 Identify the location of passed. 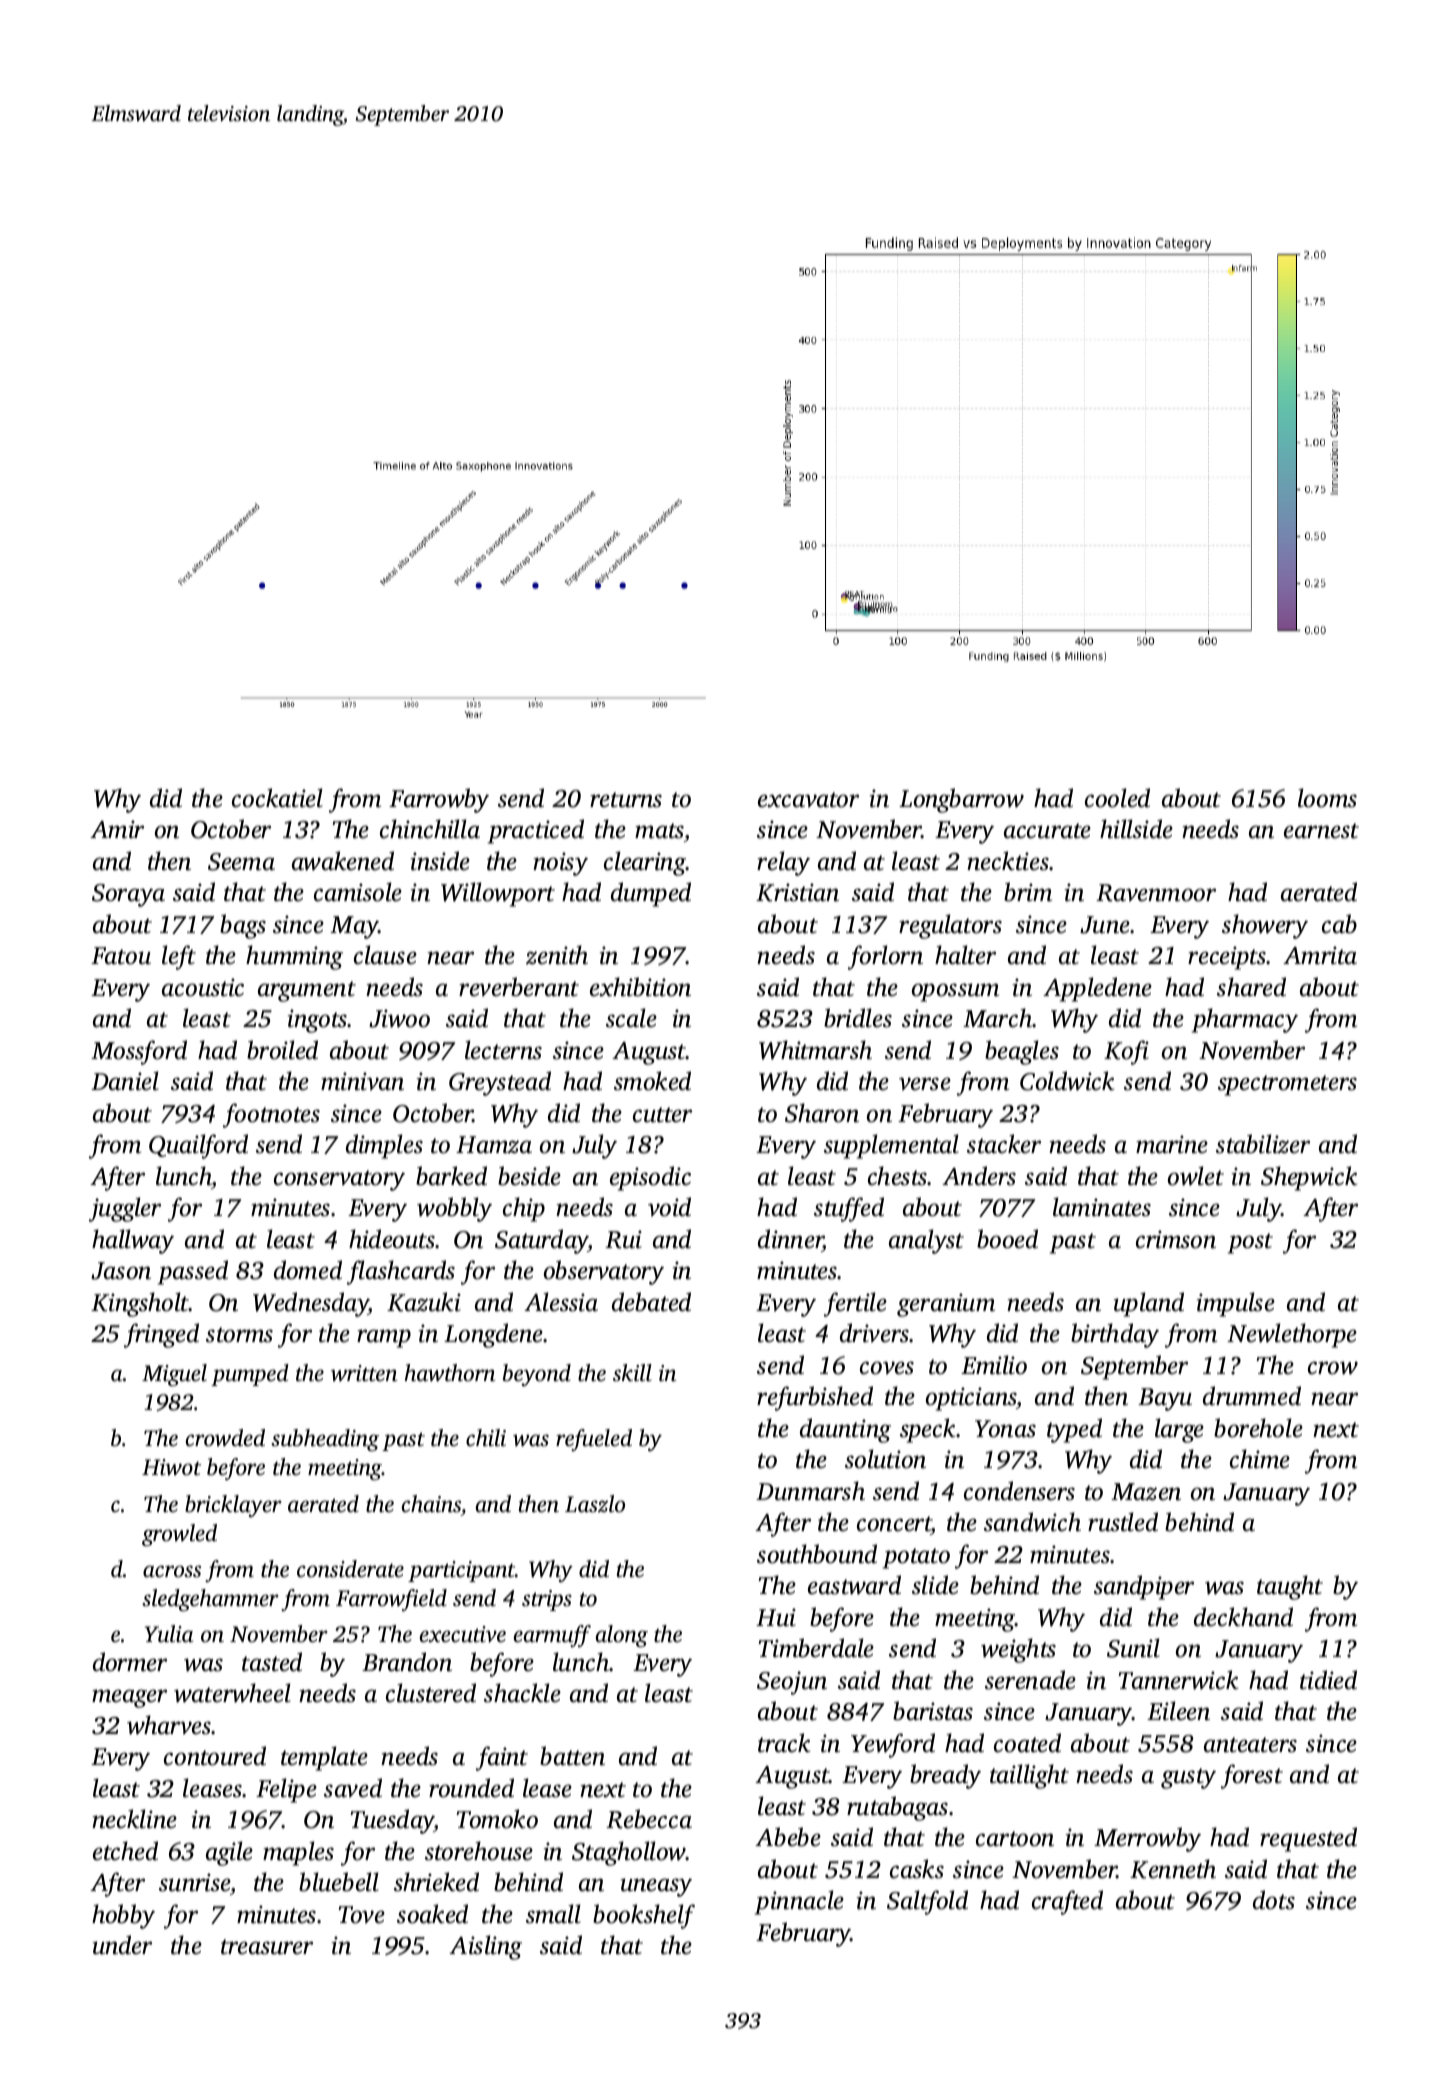
(193, 1272).
